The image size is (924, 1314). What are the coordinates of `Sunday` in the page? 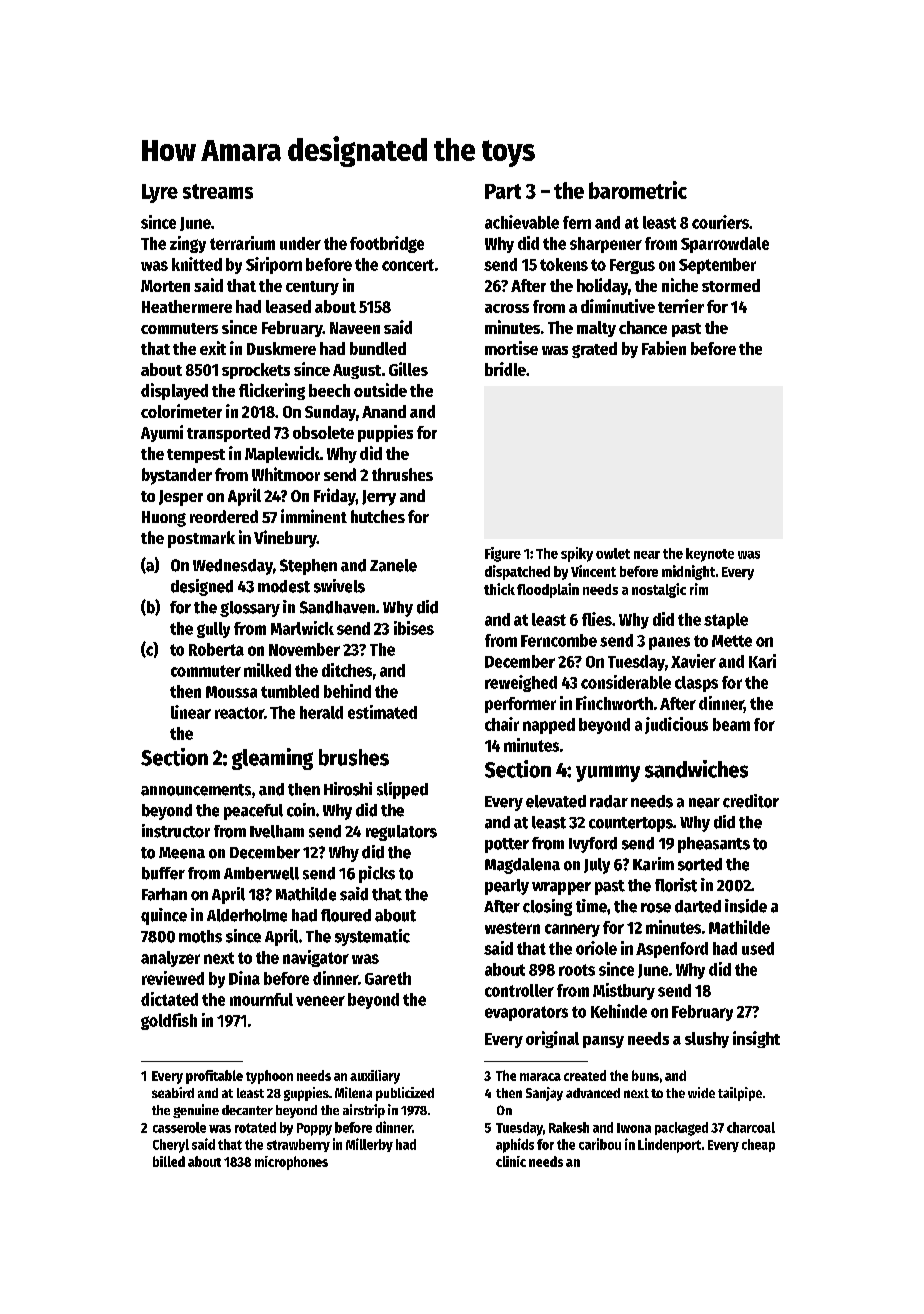 It's located at (330, 413).
